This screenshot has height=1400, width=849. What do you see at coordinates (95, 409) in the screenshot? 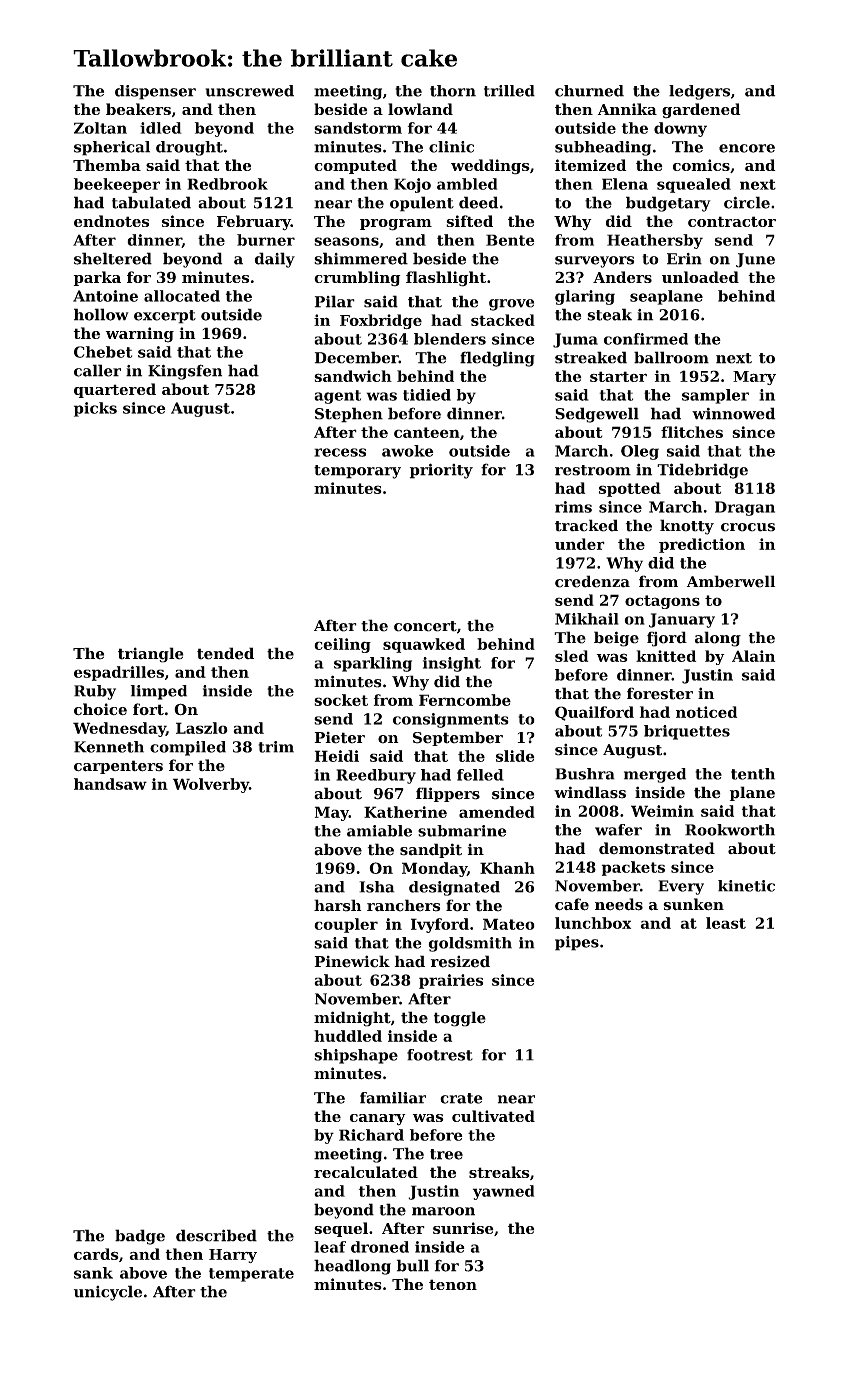
I see `picks` at bounding box center [95, 409].
